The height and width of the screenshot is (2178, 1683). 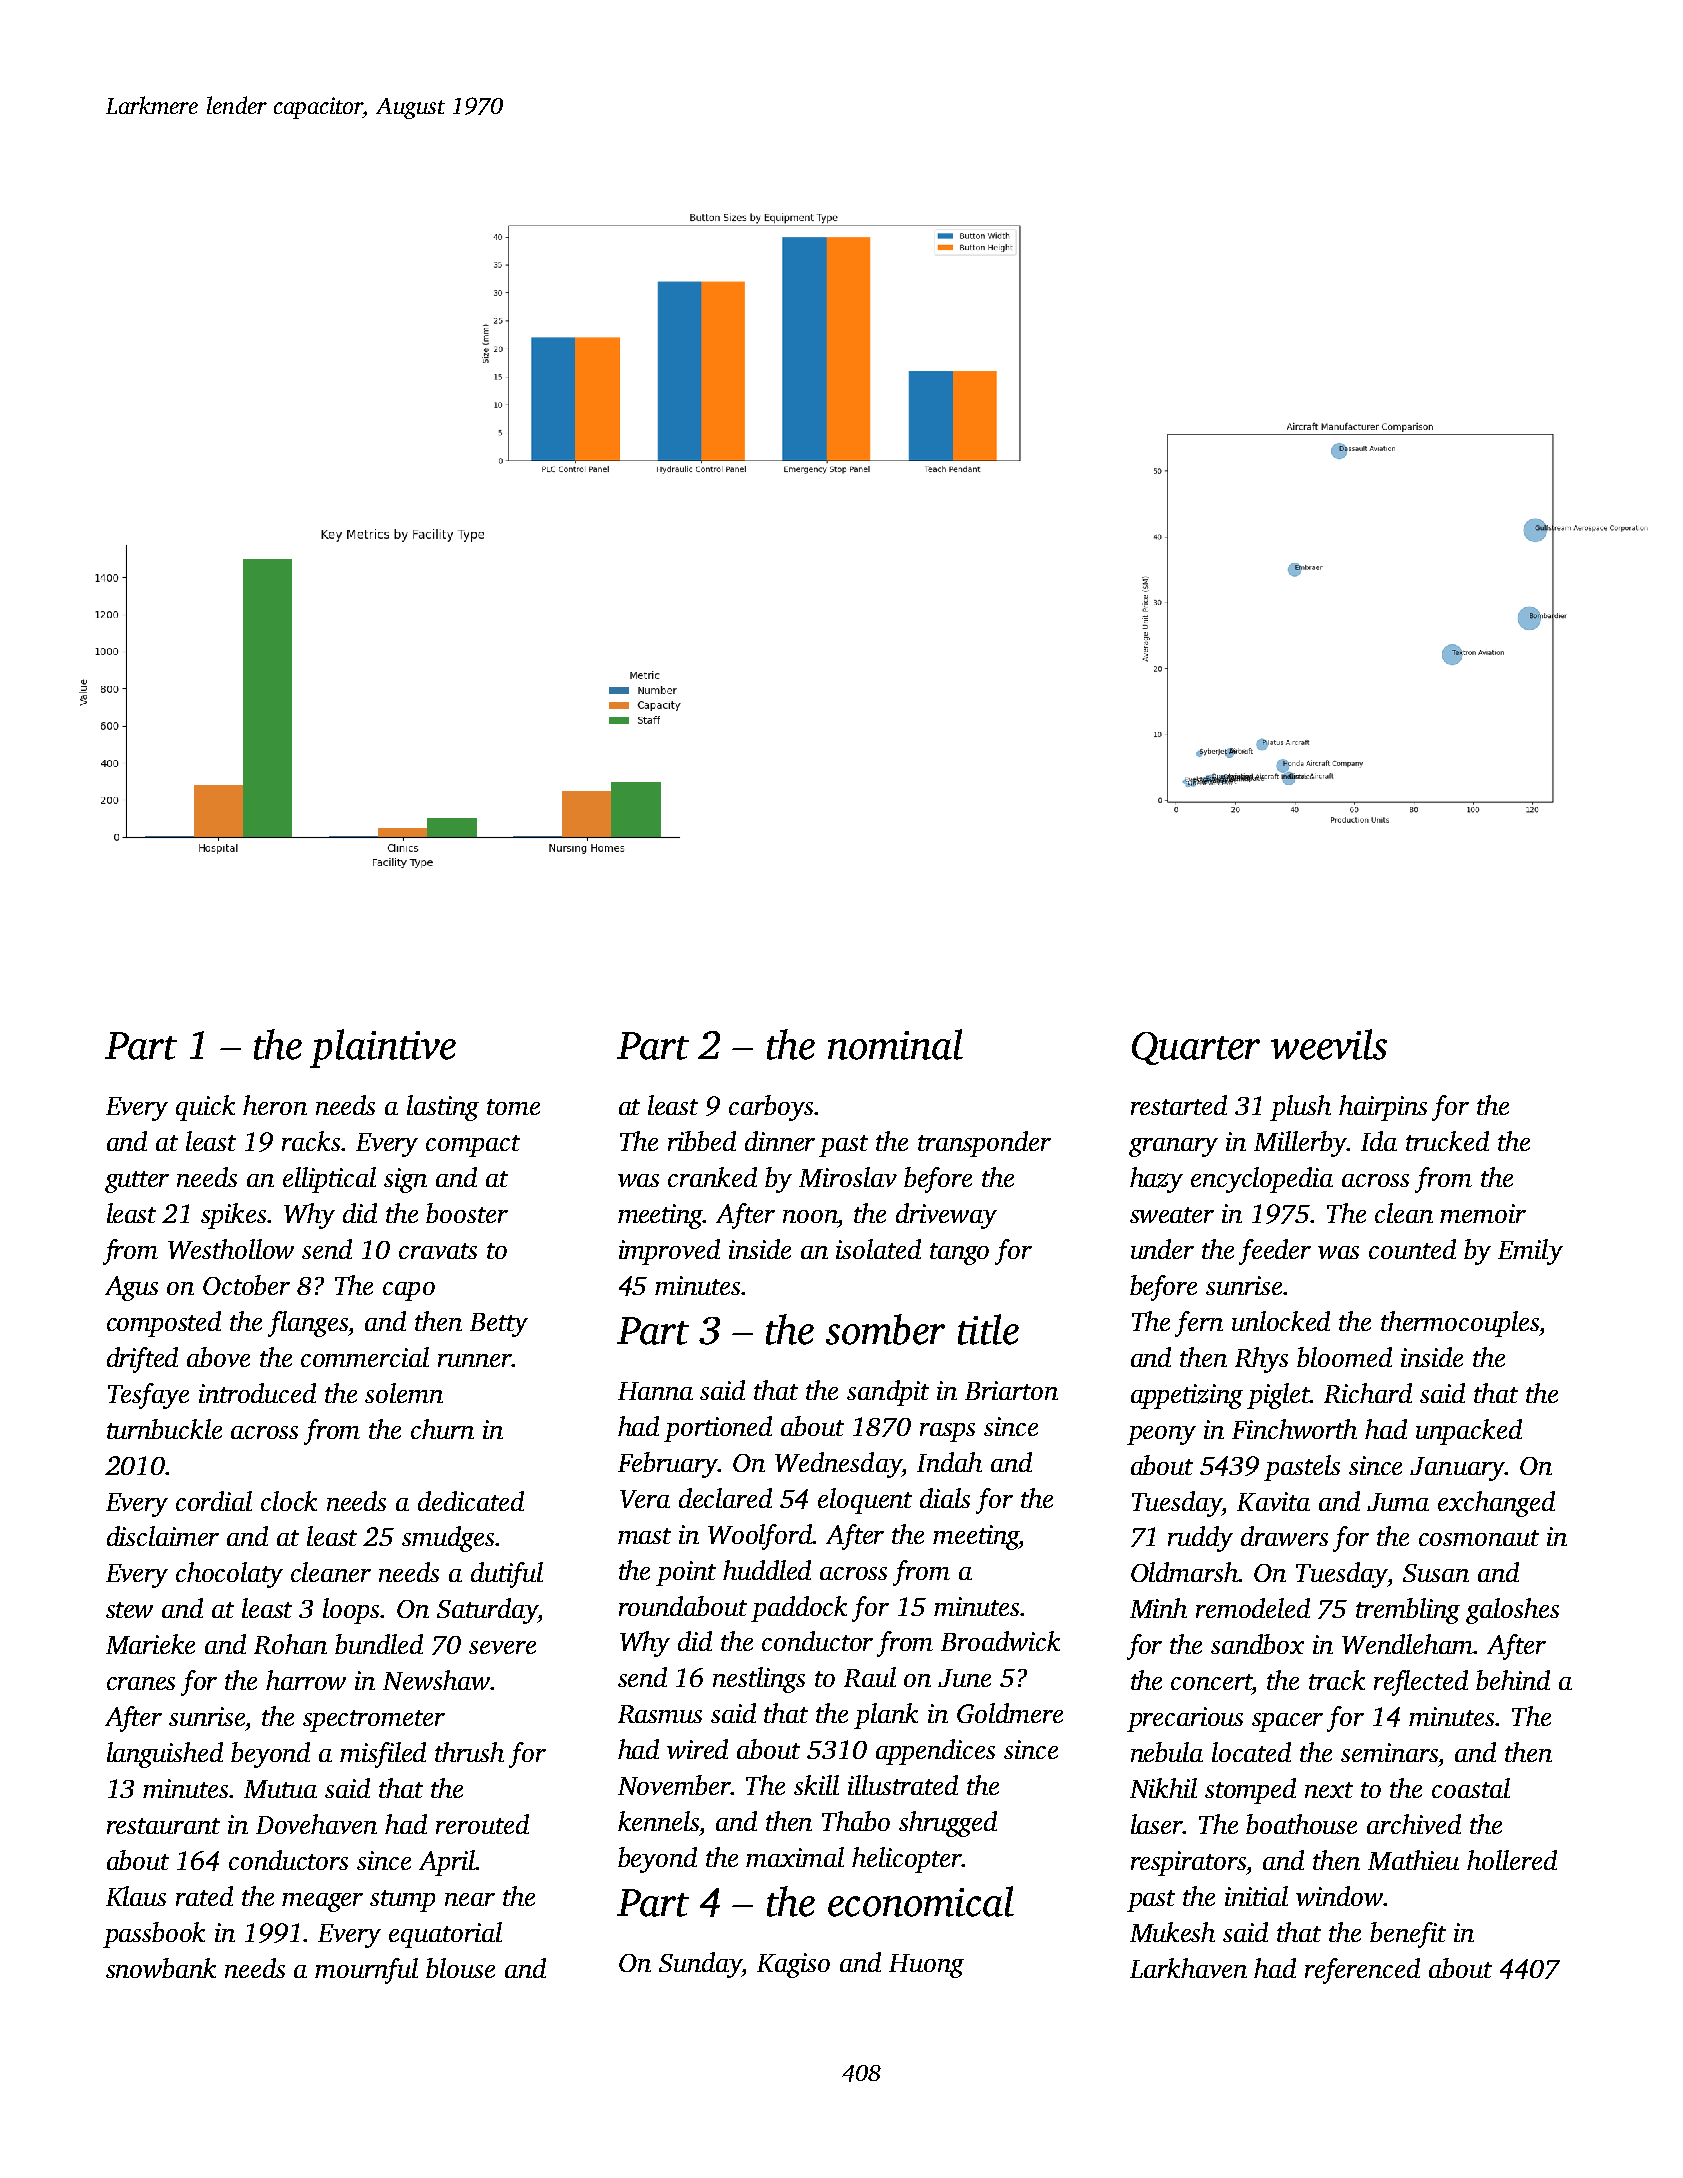 What do you see at coordinates (712, 1177) in the screenshot?
I see `cranked` at bounding box center [712, 1177].
